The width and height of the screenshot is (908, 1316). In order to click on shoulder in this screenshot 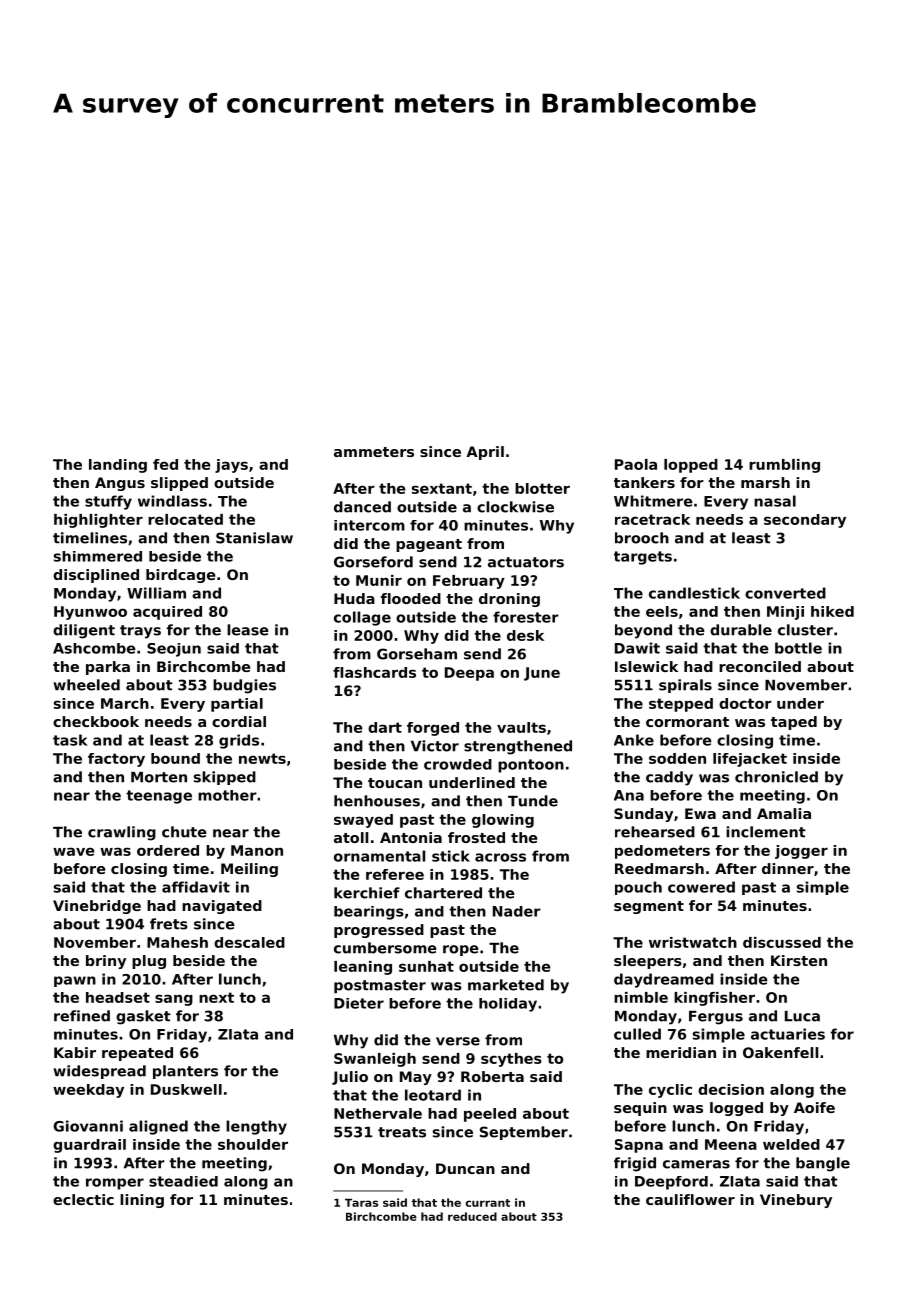, I will do `click(253, 1144)`.
